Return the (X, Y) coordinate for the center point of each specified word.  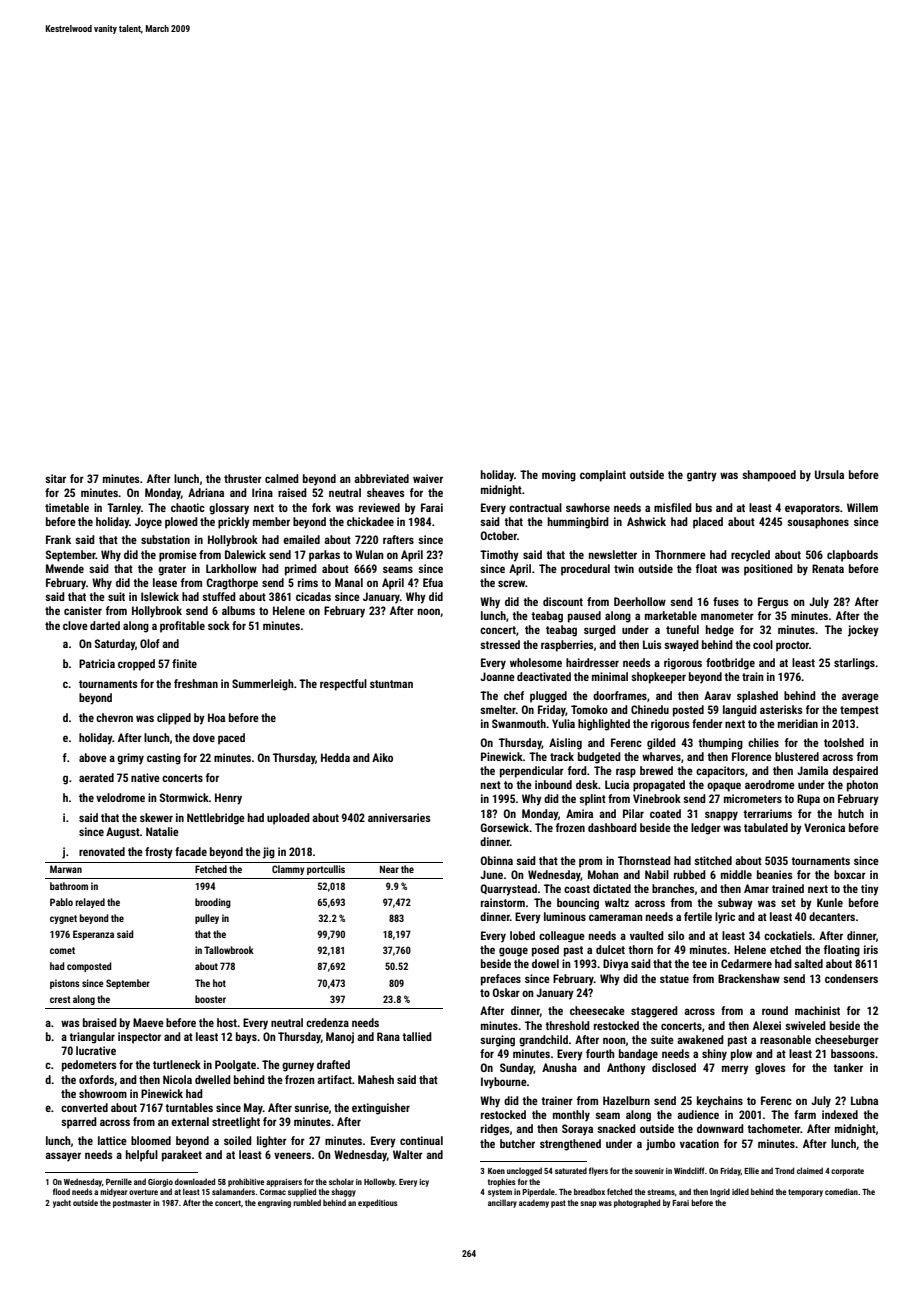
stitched (713, 860)
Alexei (767, 1025)
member (271, 521)
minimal (610, 676)
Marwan (66, 869)
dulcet (610, 949)
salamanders (233, 1191)
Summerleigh (263, 685)
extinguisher (381, 1109)
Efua (433, 582)
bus (704, 507)
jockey (863, 631)
